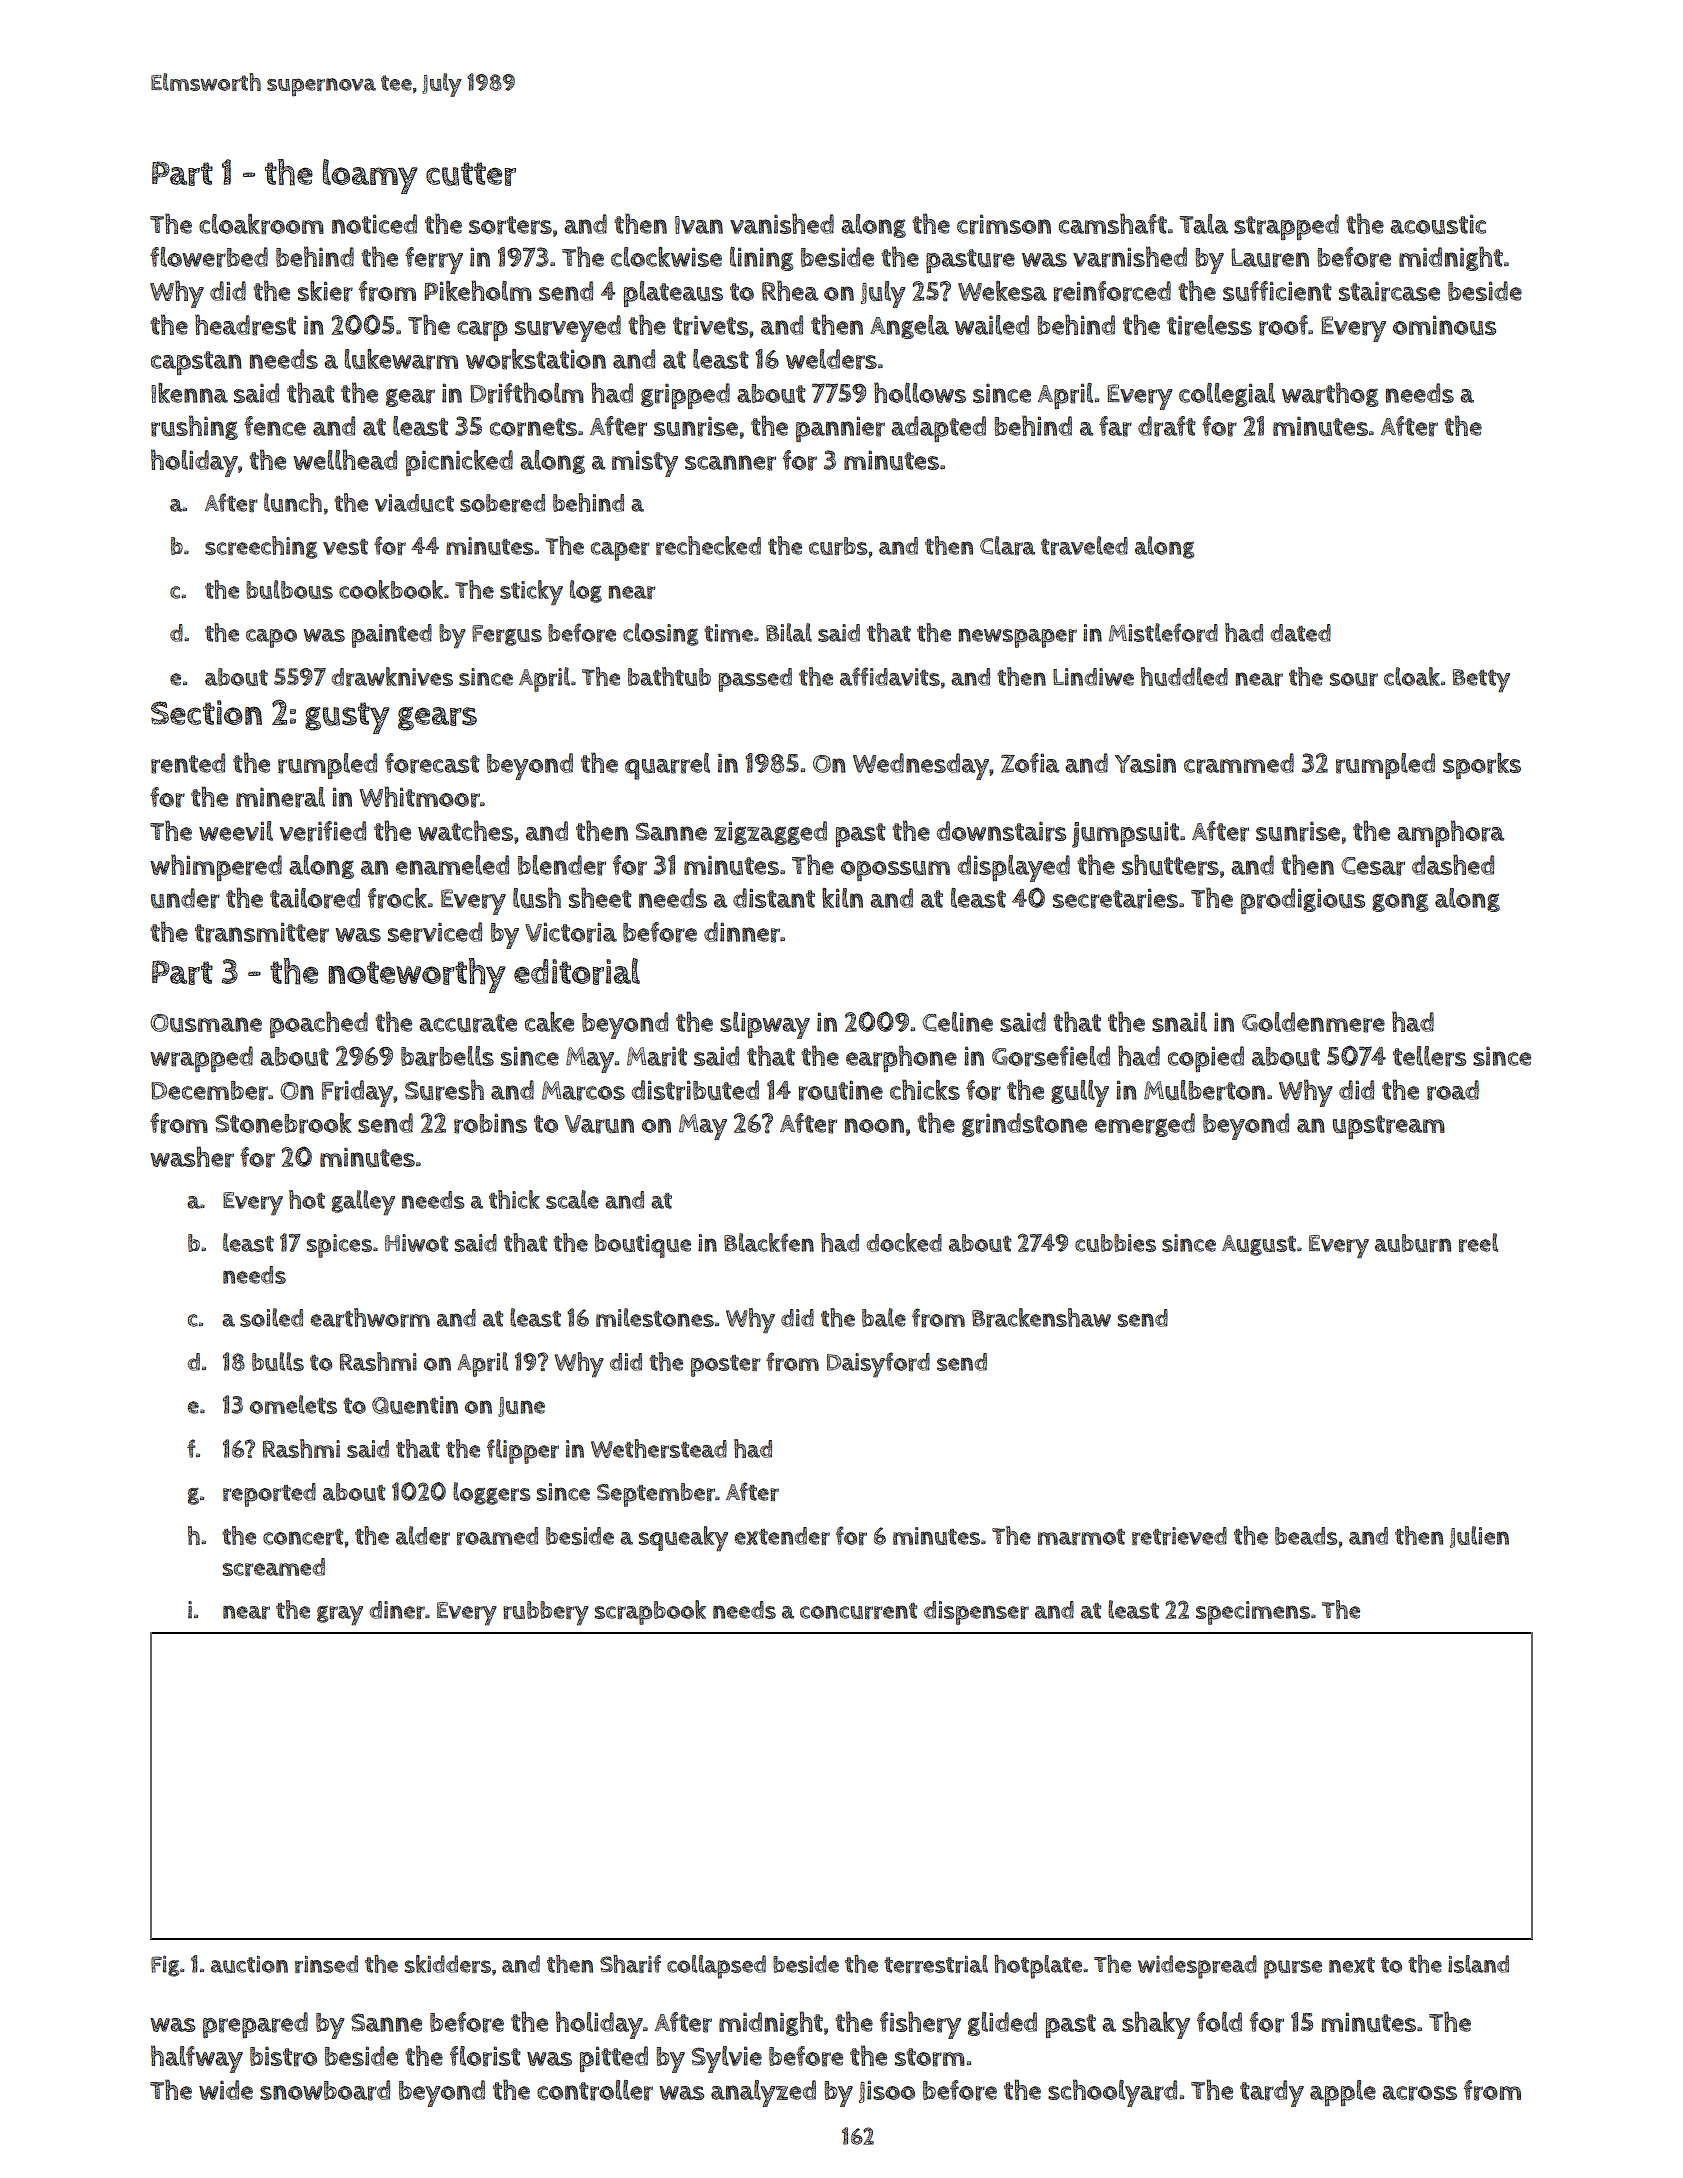 The height and width of the page is (2178, 1683). I want to click on prodigious, so click(1303, 901).
